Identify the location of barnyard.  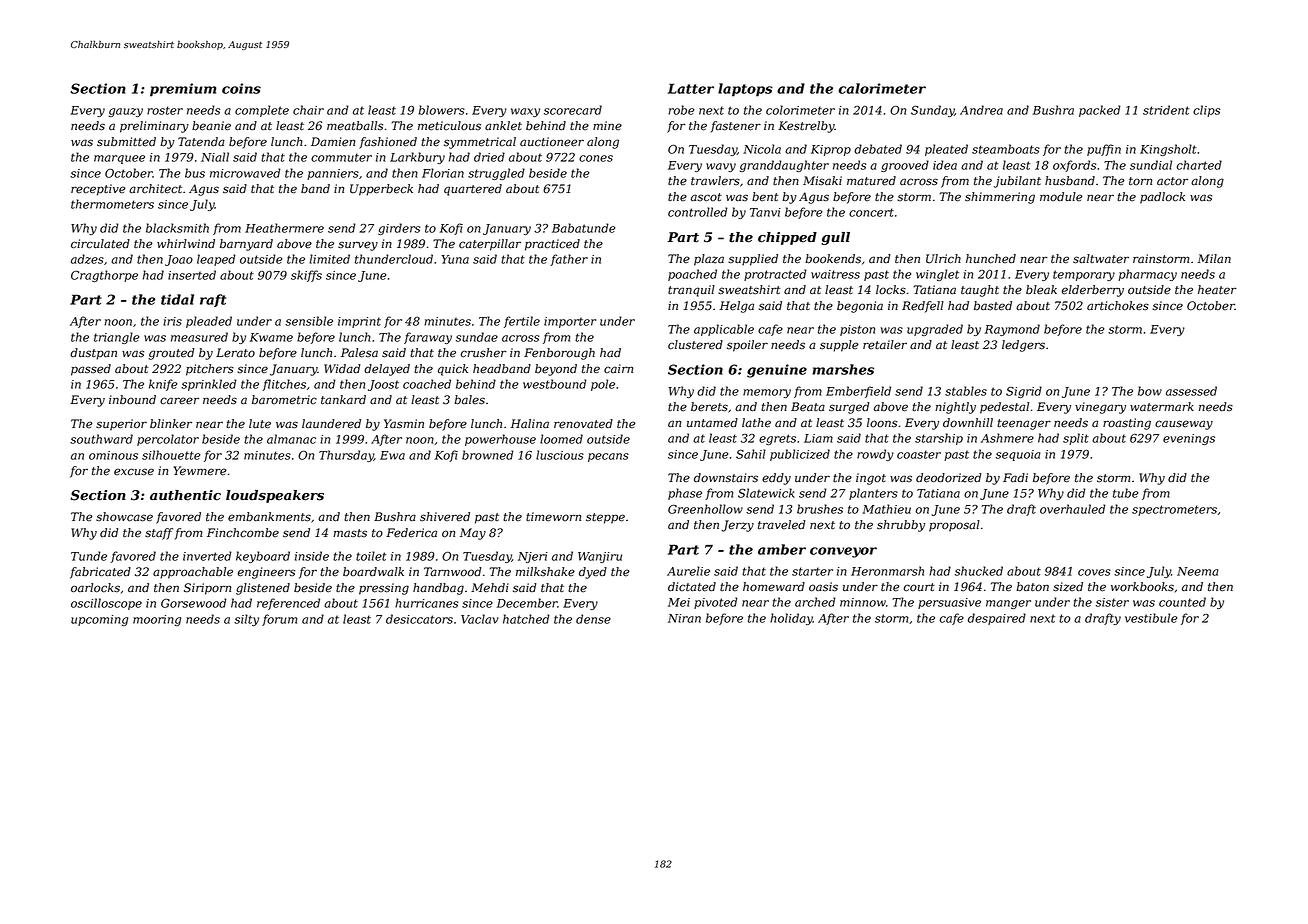
(246, 245).
